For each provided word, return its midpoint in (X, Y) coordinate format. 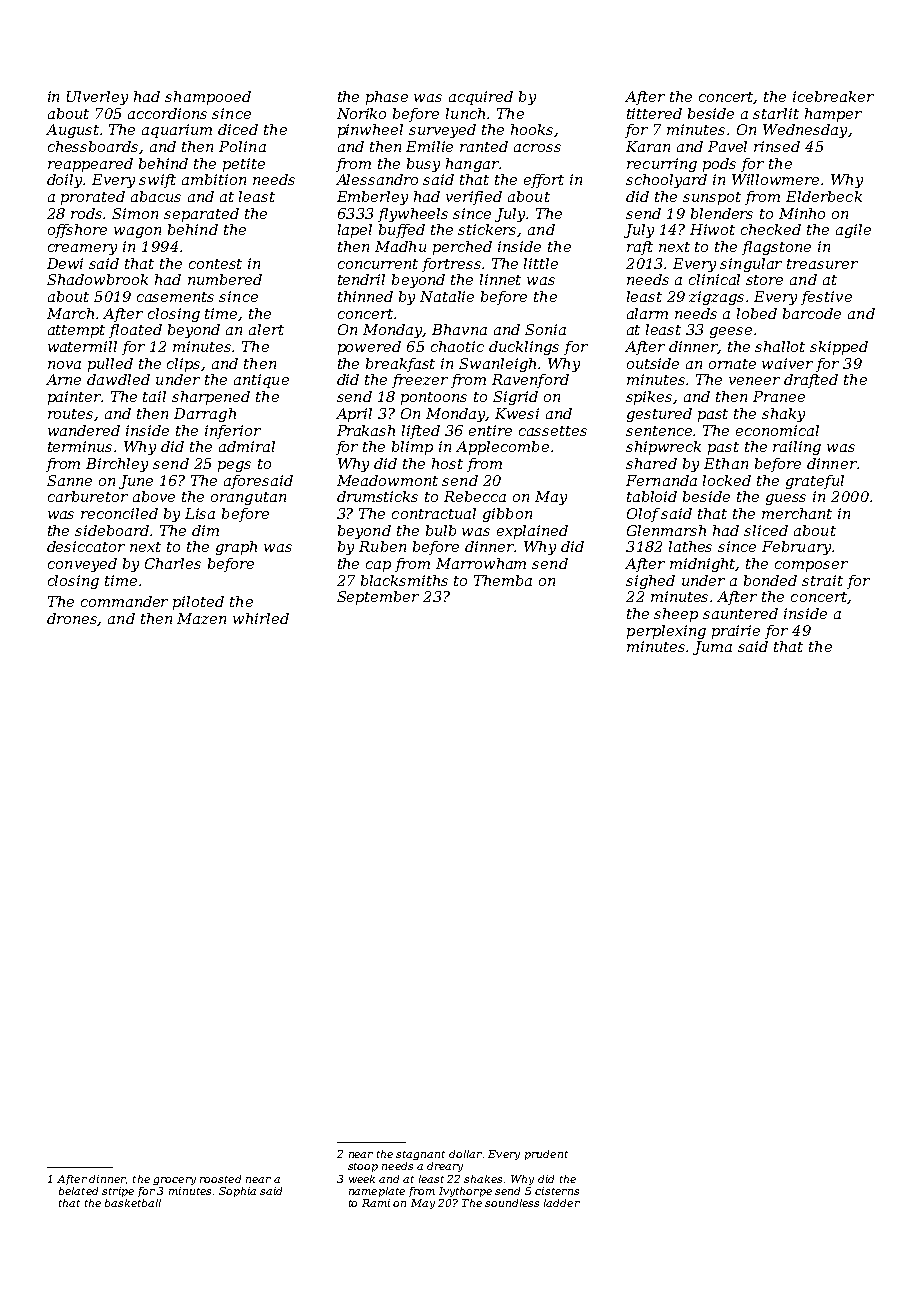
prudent (546, 1155)
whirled (261, 618)
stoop (363, 1167)
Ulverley (97, 98)
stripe (118, 1192)
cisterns (557, 1191)
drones (72, 619)
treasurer (822, 264)
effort (544, 181)
